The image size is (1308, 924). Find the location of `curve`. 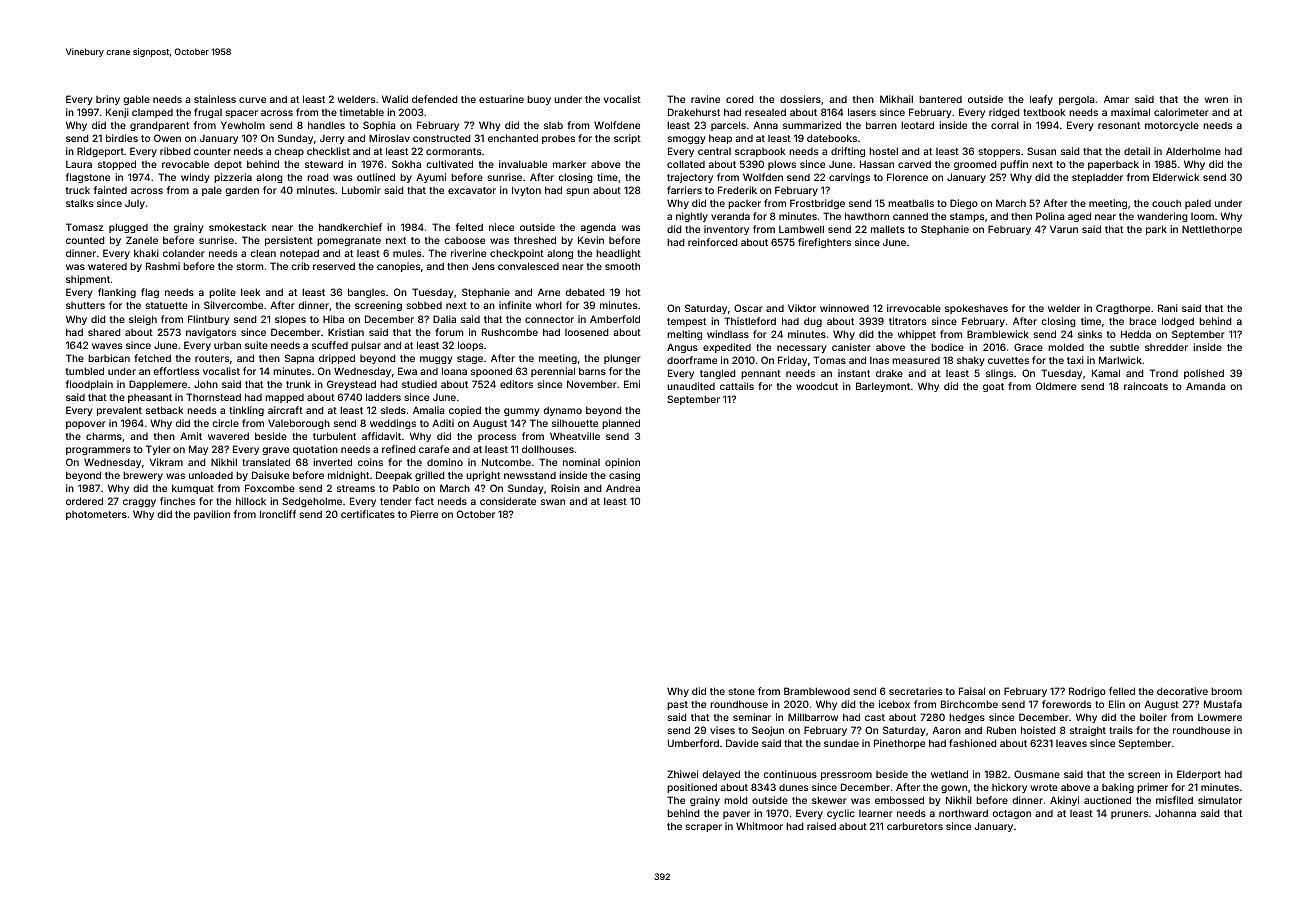

curve is located at coordinates (252, 100).
